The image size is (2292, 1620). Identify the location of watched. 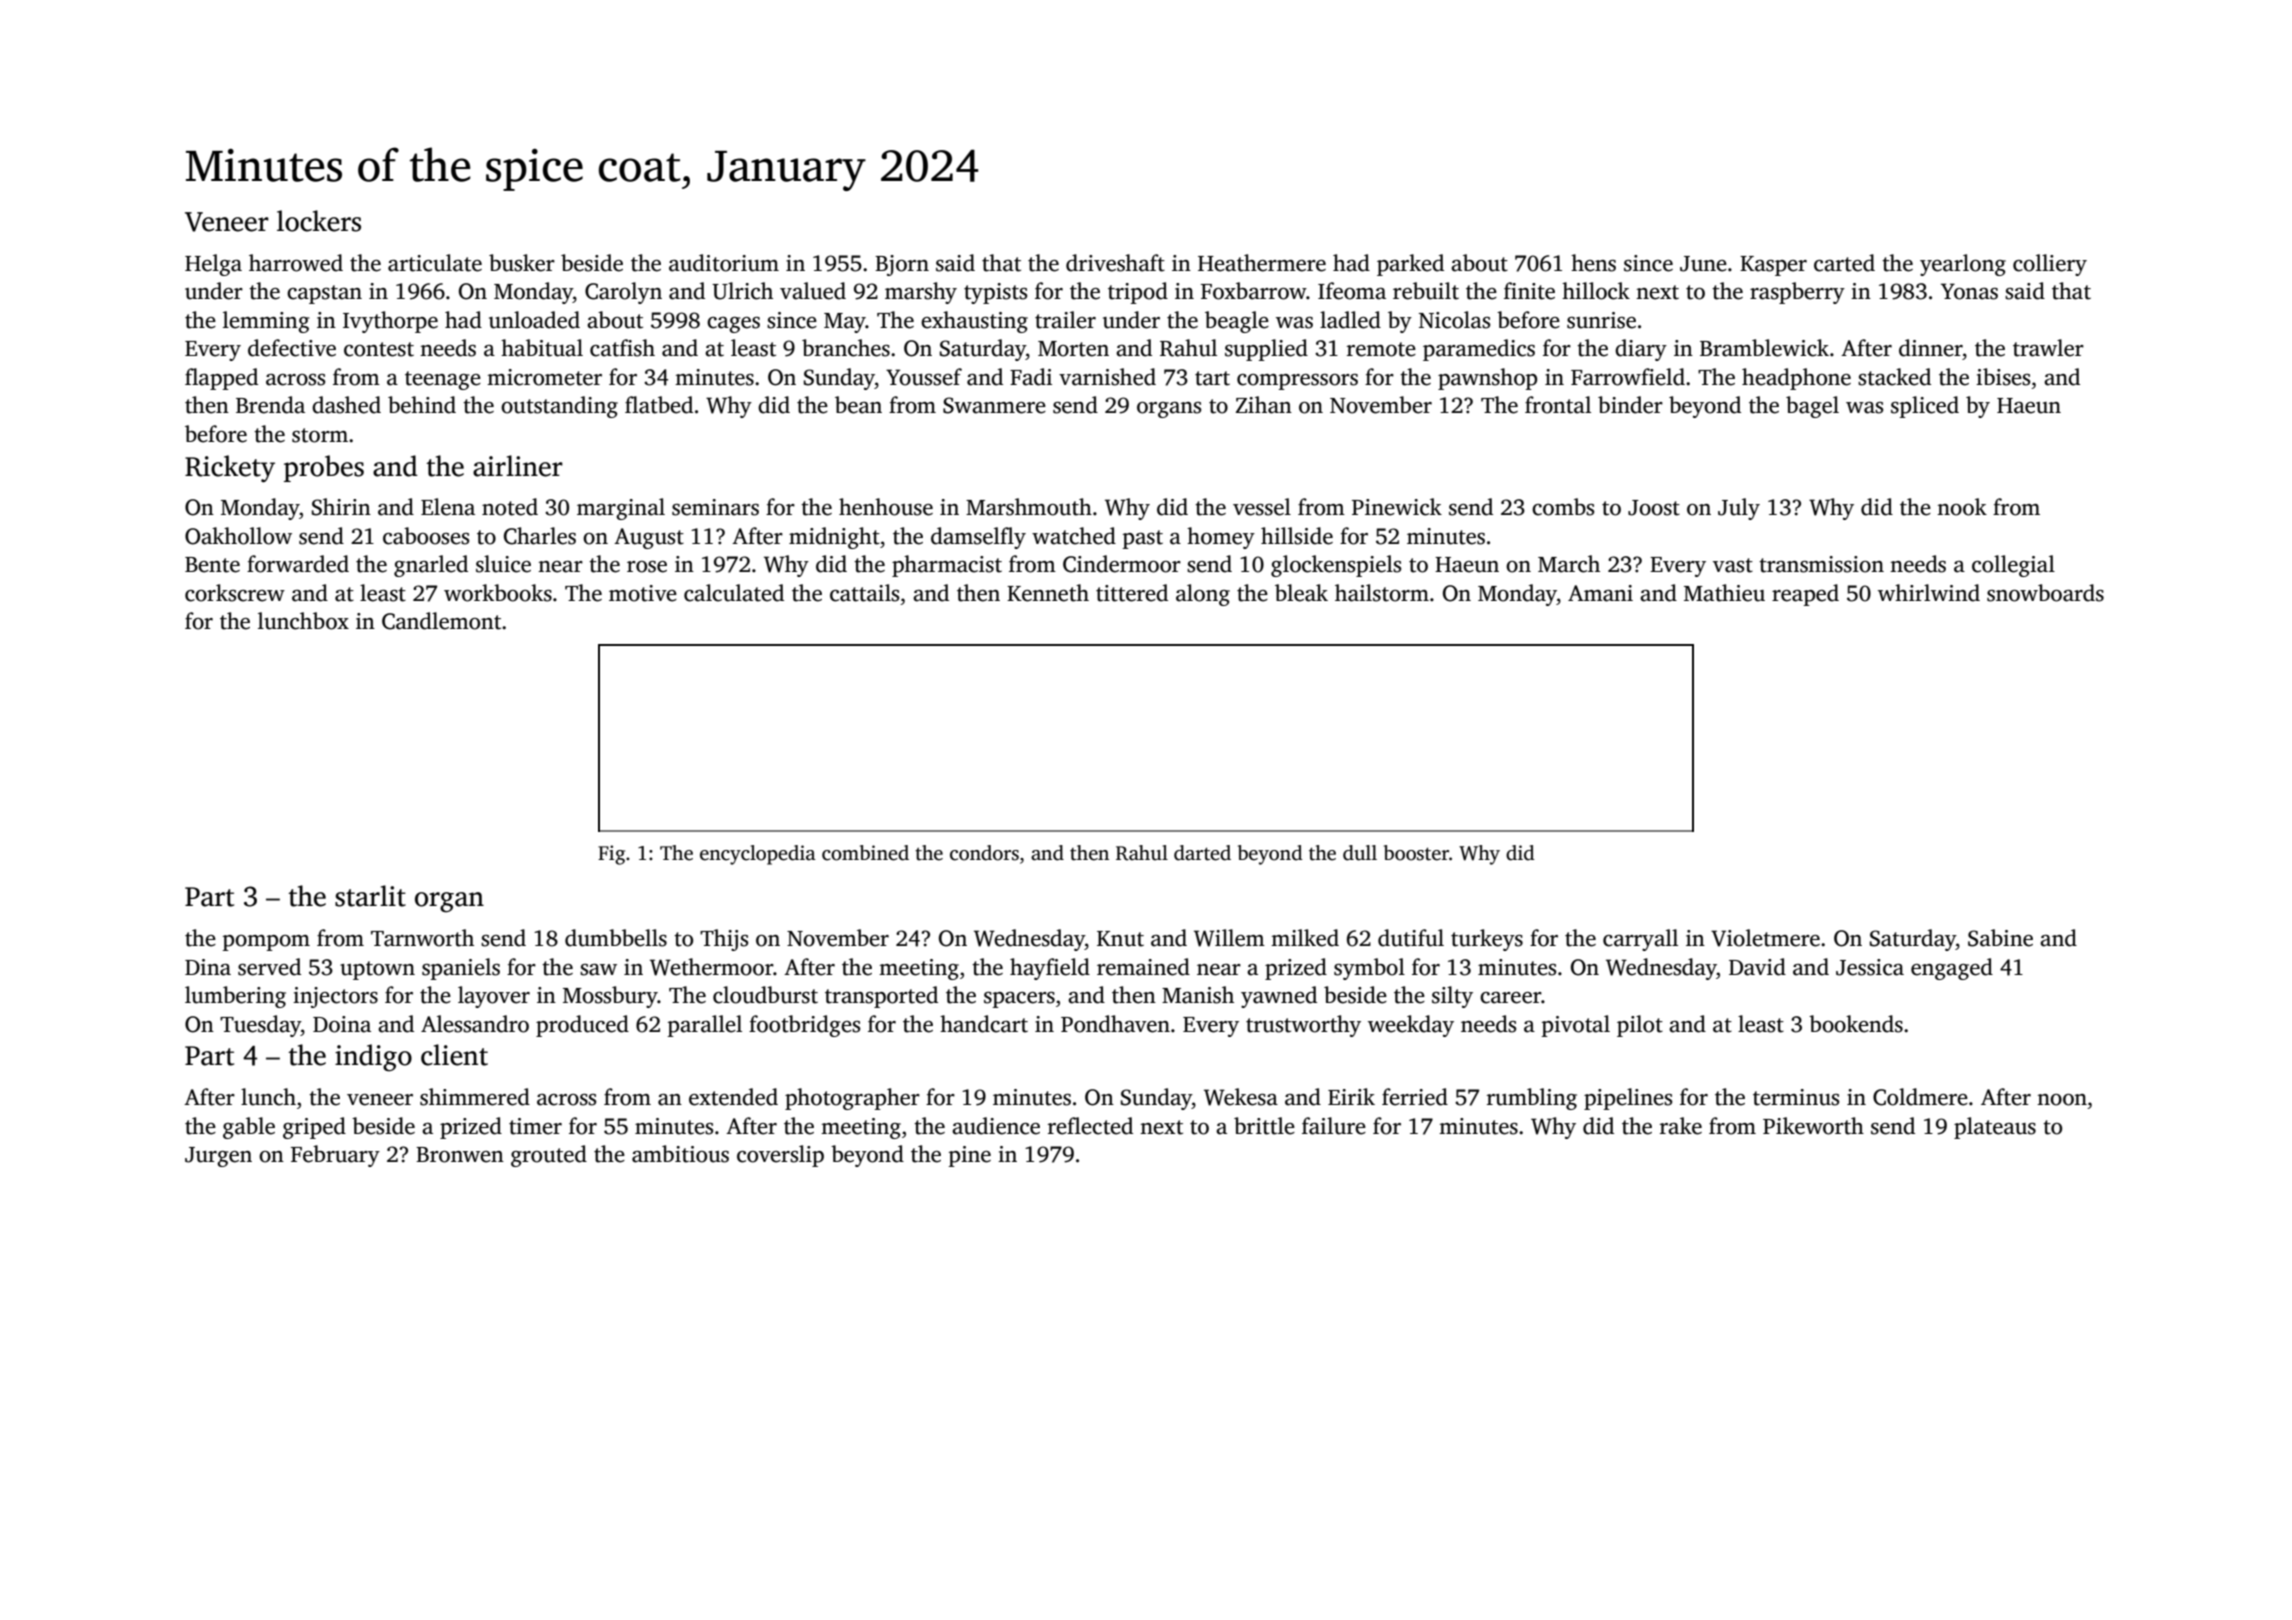
(1074, 536).
